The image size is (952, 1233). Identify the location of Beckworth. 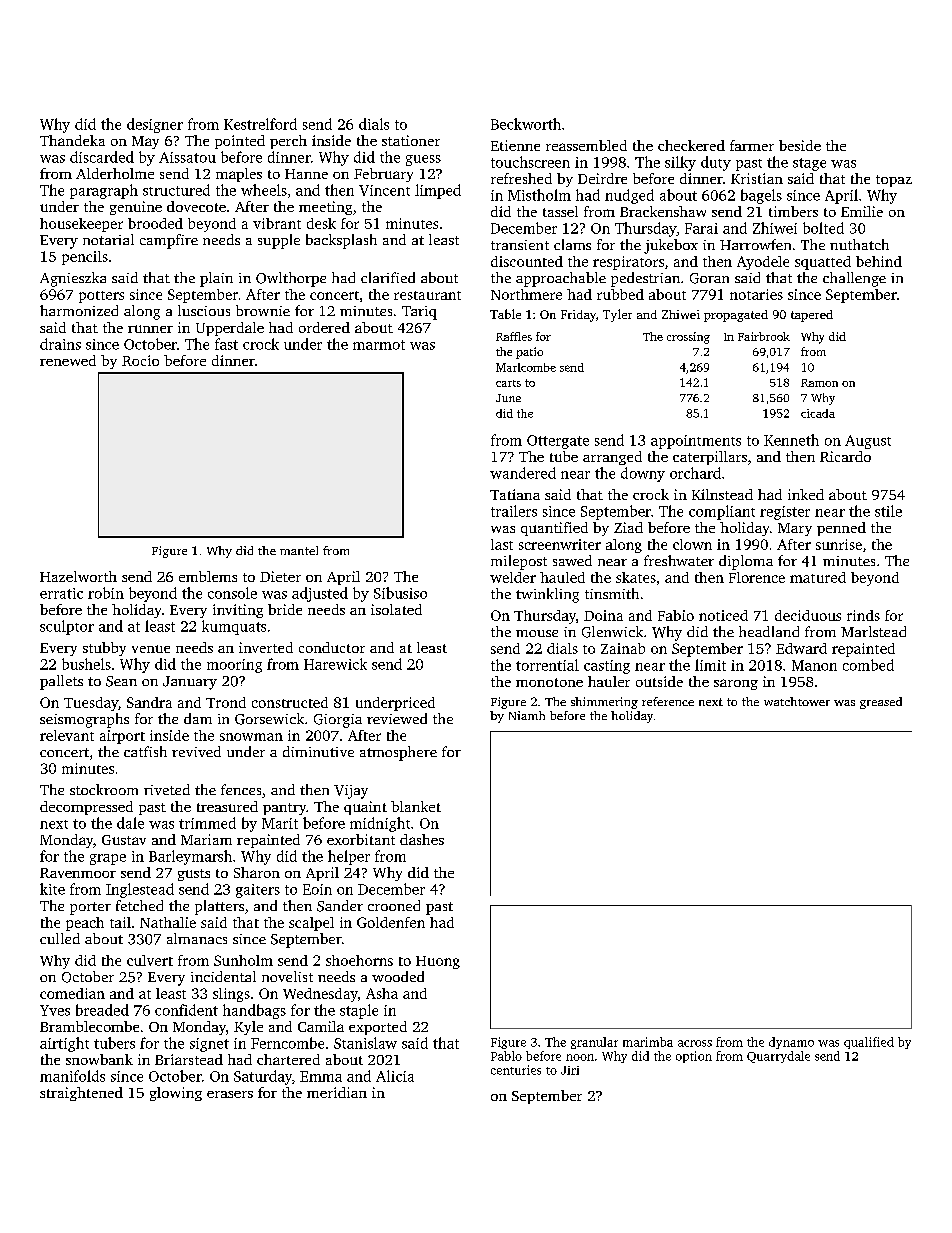
(526, 124).
